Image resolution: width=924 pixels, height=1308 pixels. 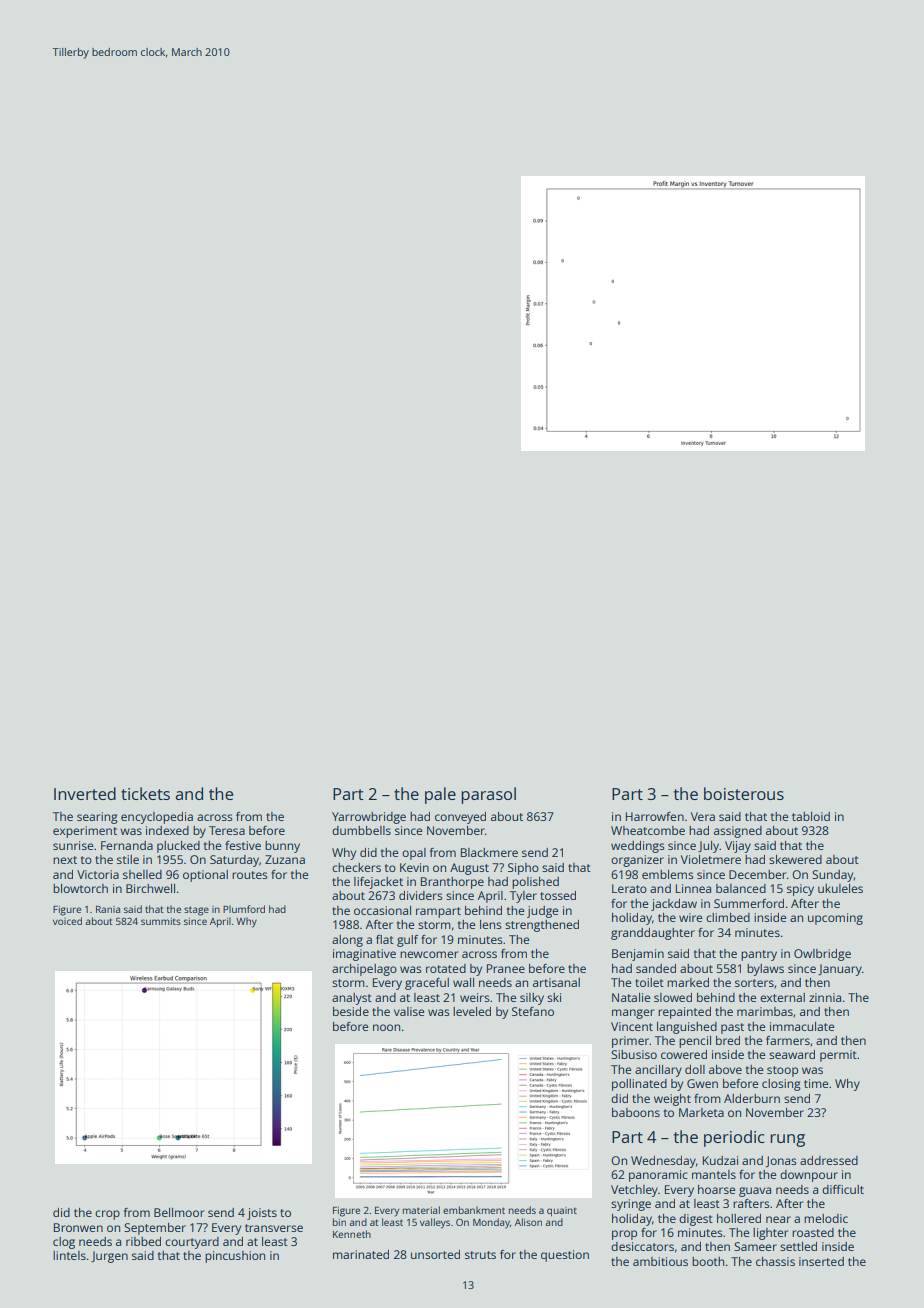 What do you see at coordinates (533, 1011) in the page?
I see `Stefano` at bounding box center [533, 1011].
